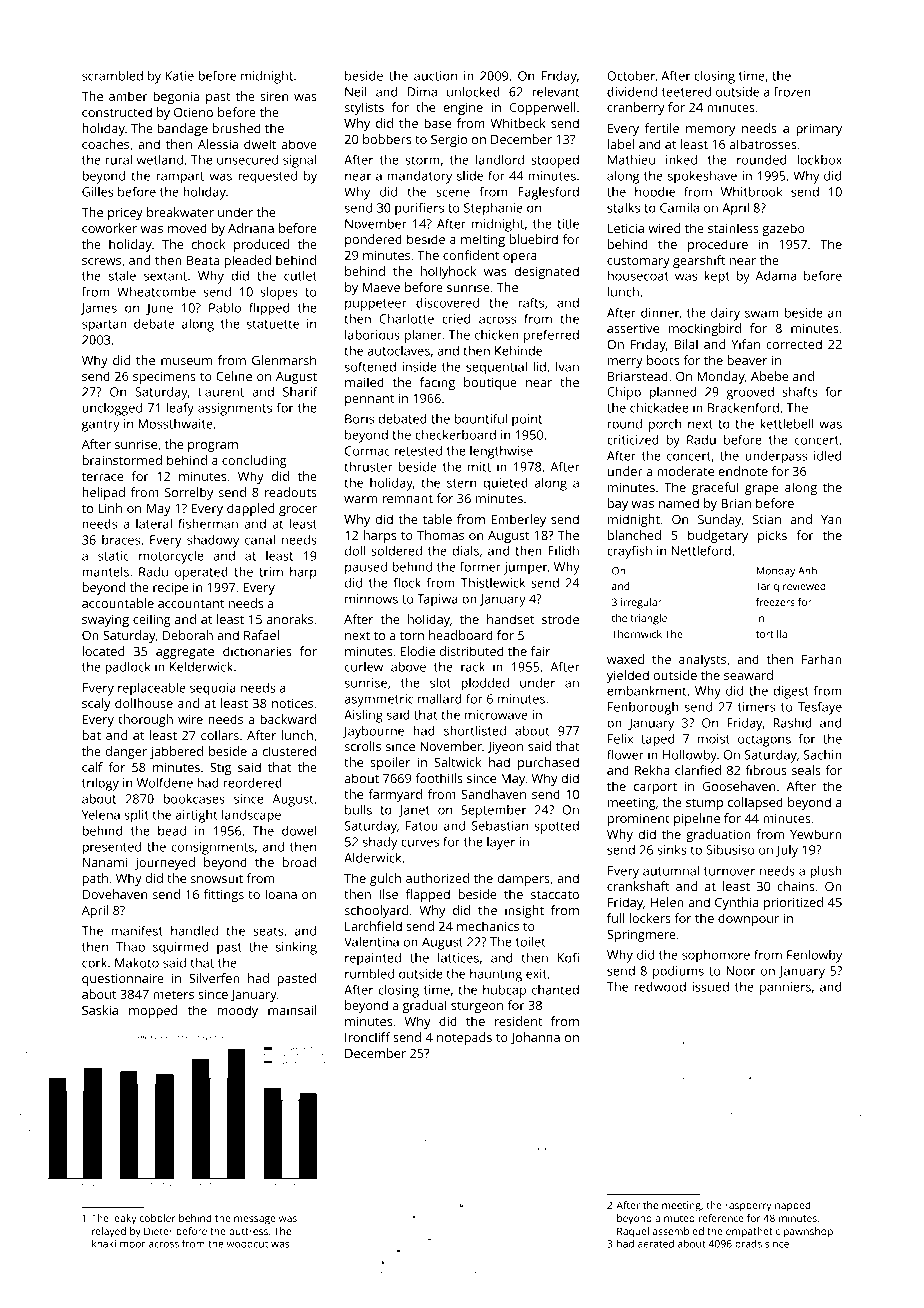  I want to click on notepads, so click(464, 1038).
